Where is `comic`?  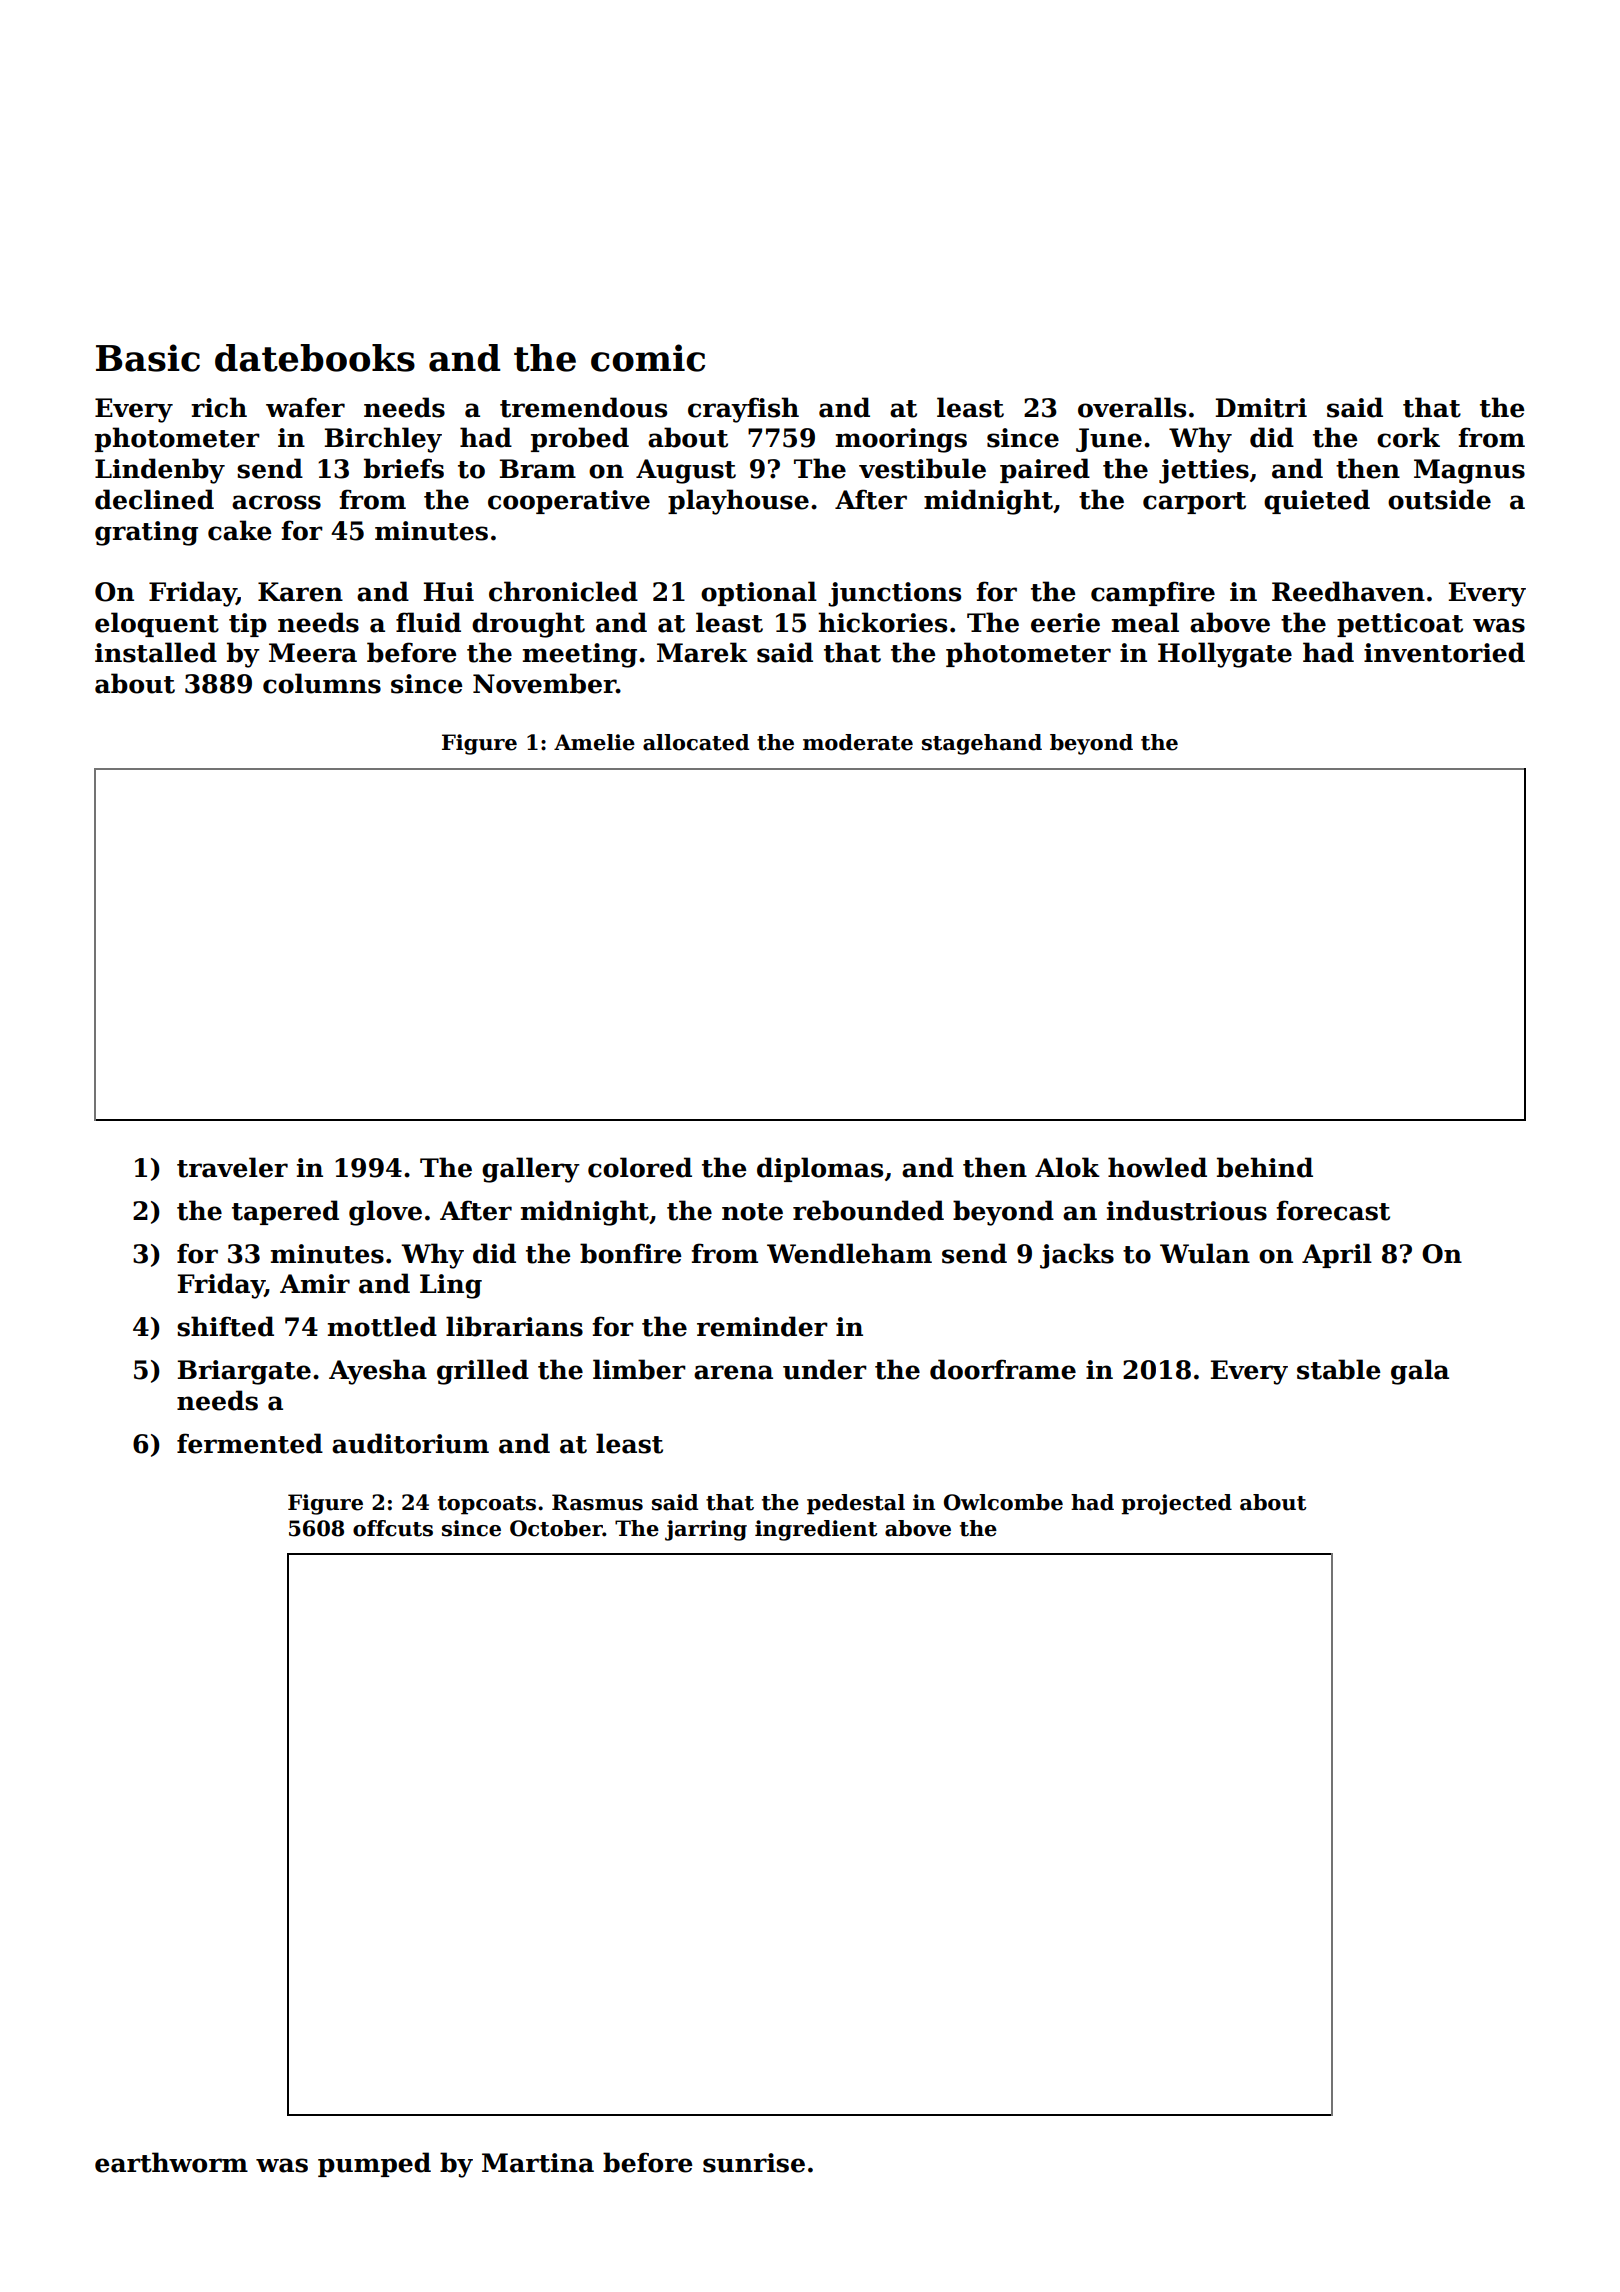 comic is located at coordinates (648, 358).
